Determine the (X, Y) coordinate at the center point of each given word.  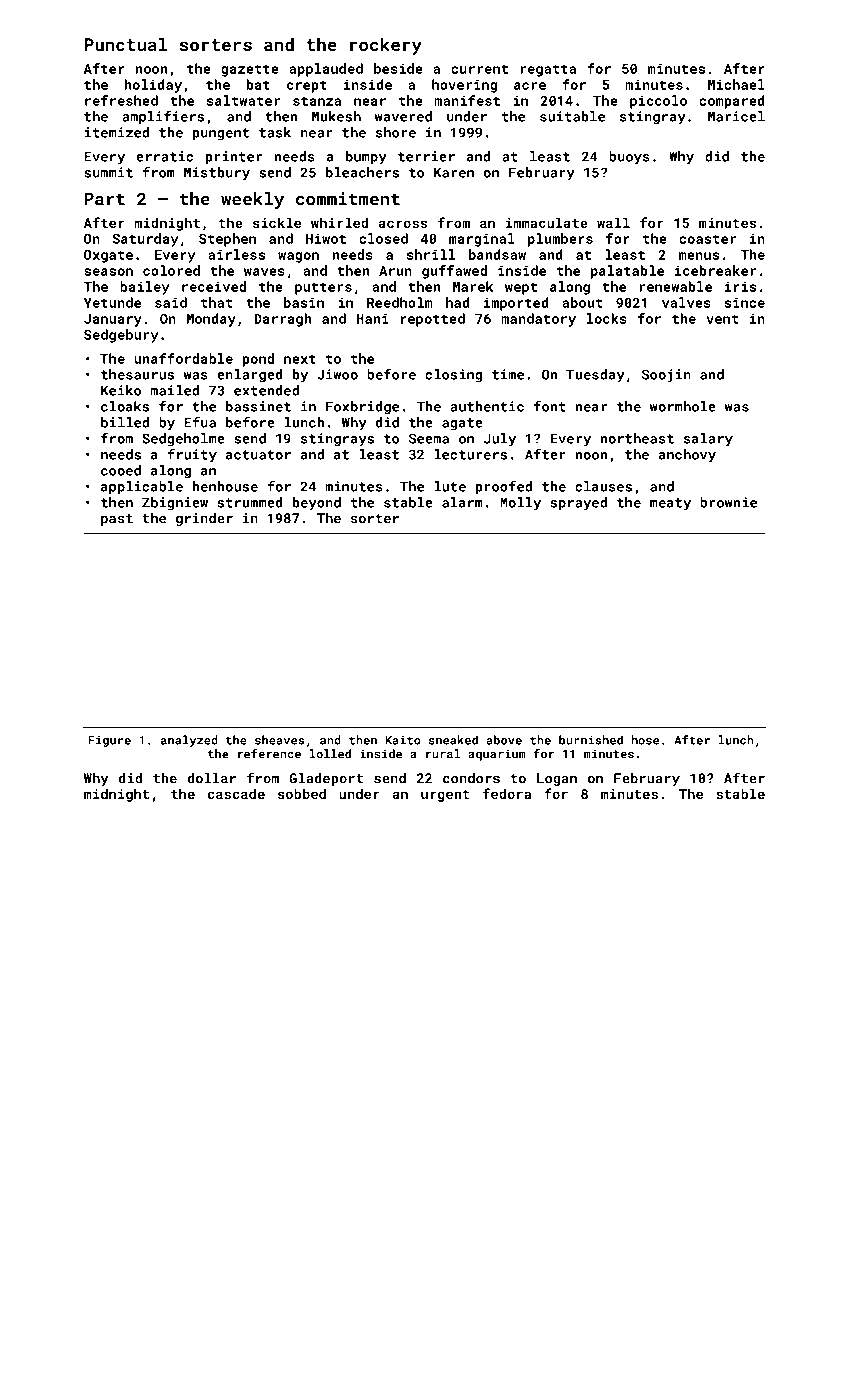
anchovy (687, 455)
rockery (386, 46)
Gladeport (326, 779)
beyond (317, 503)
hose (645, 740)
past (117, 520)
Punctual (126, 44)
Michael (736, 84)
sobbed (302, 793)
